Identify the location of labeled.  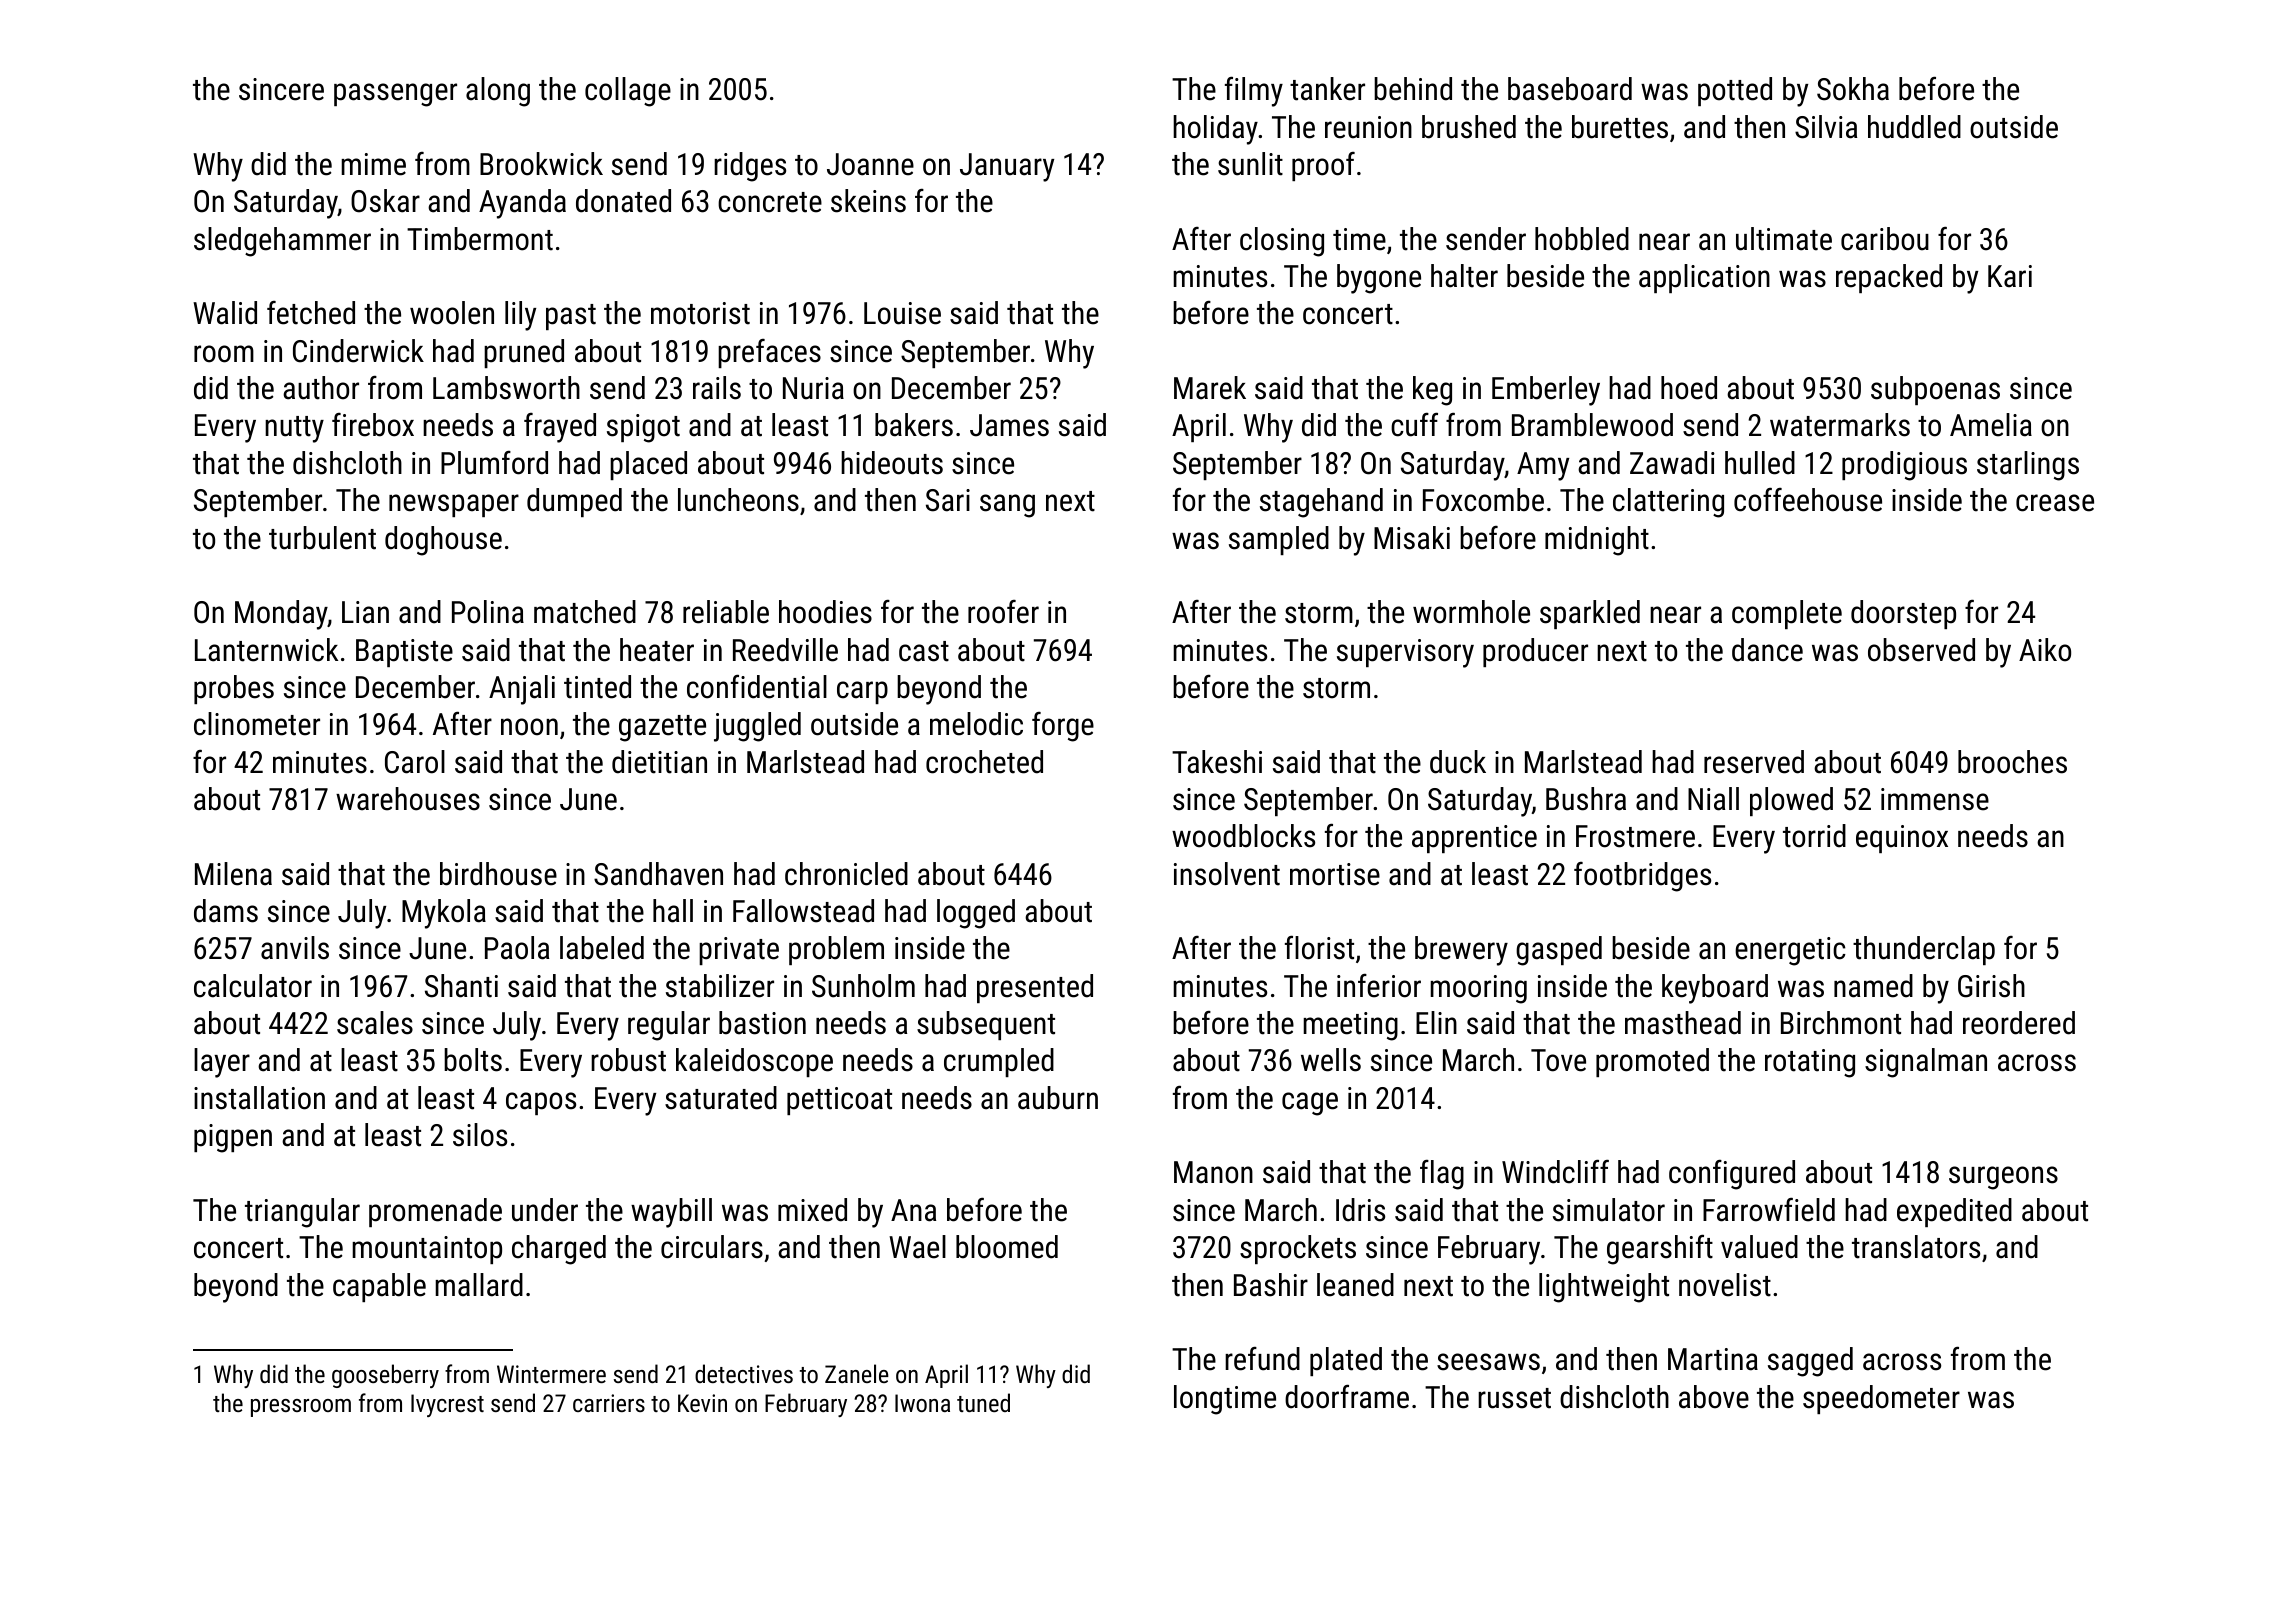
(602, 948).
